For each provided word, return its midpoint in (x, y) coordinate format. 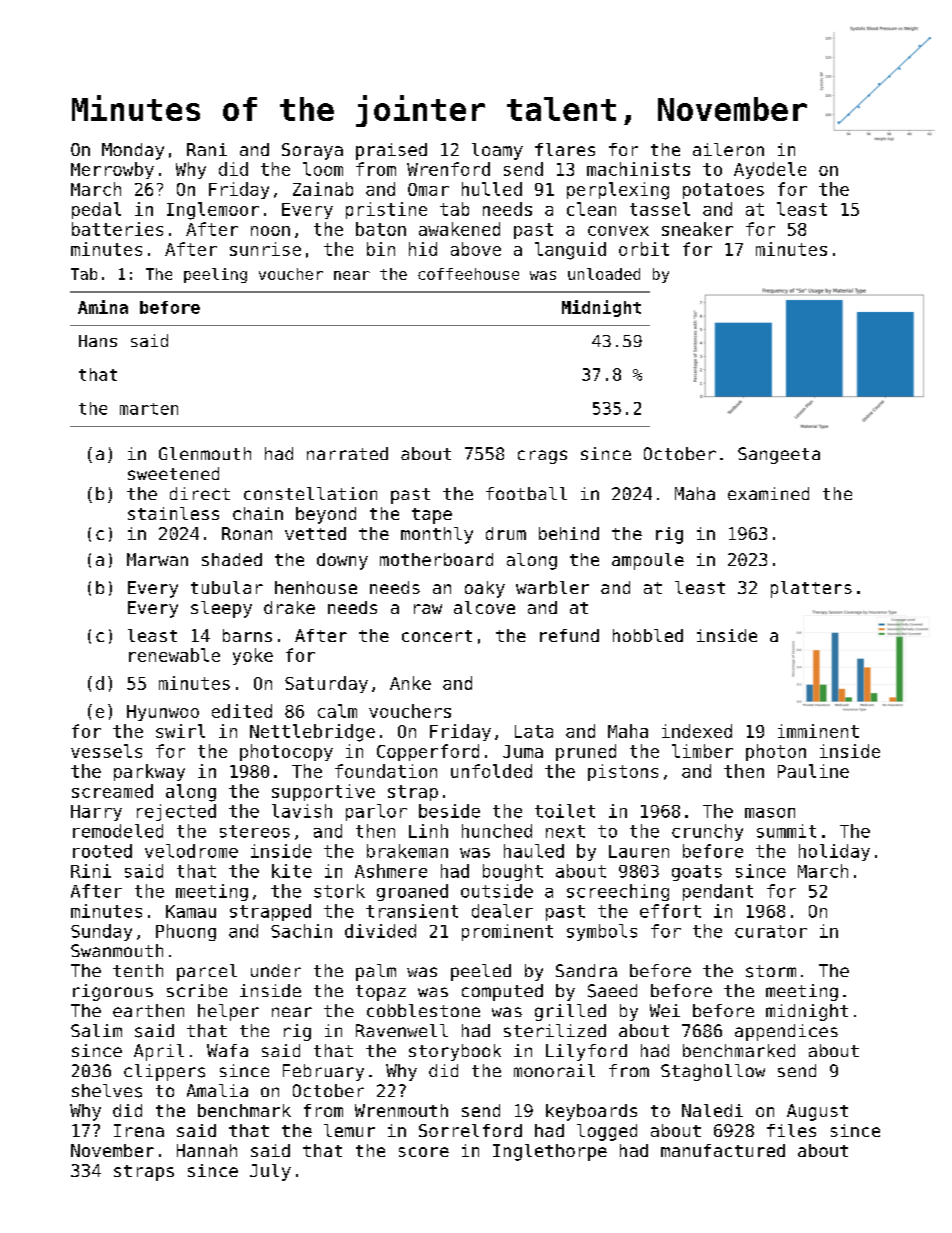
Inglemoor (213, 211)
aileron (728, 149)
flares (565, 149)
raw (428, 609)
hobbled (648, 635)
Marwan (157, 559)
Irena (139, 1130)
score (424, 1152)
